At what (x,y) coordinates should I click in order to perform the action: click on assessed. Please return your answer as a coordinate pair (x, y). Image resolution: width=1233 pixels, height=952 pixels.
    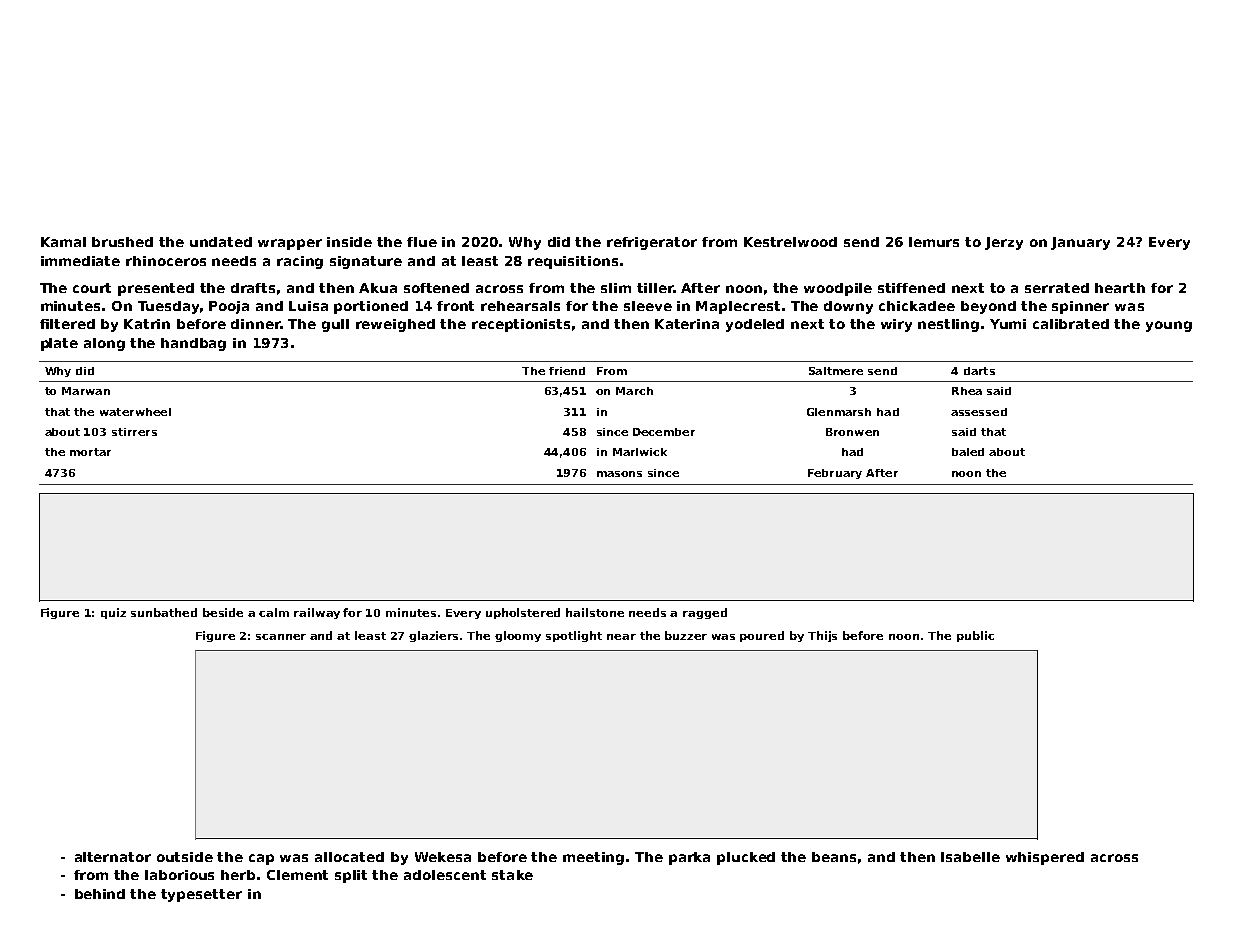
    Looking at the image, I should click on (979, 412).
